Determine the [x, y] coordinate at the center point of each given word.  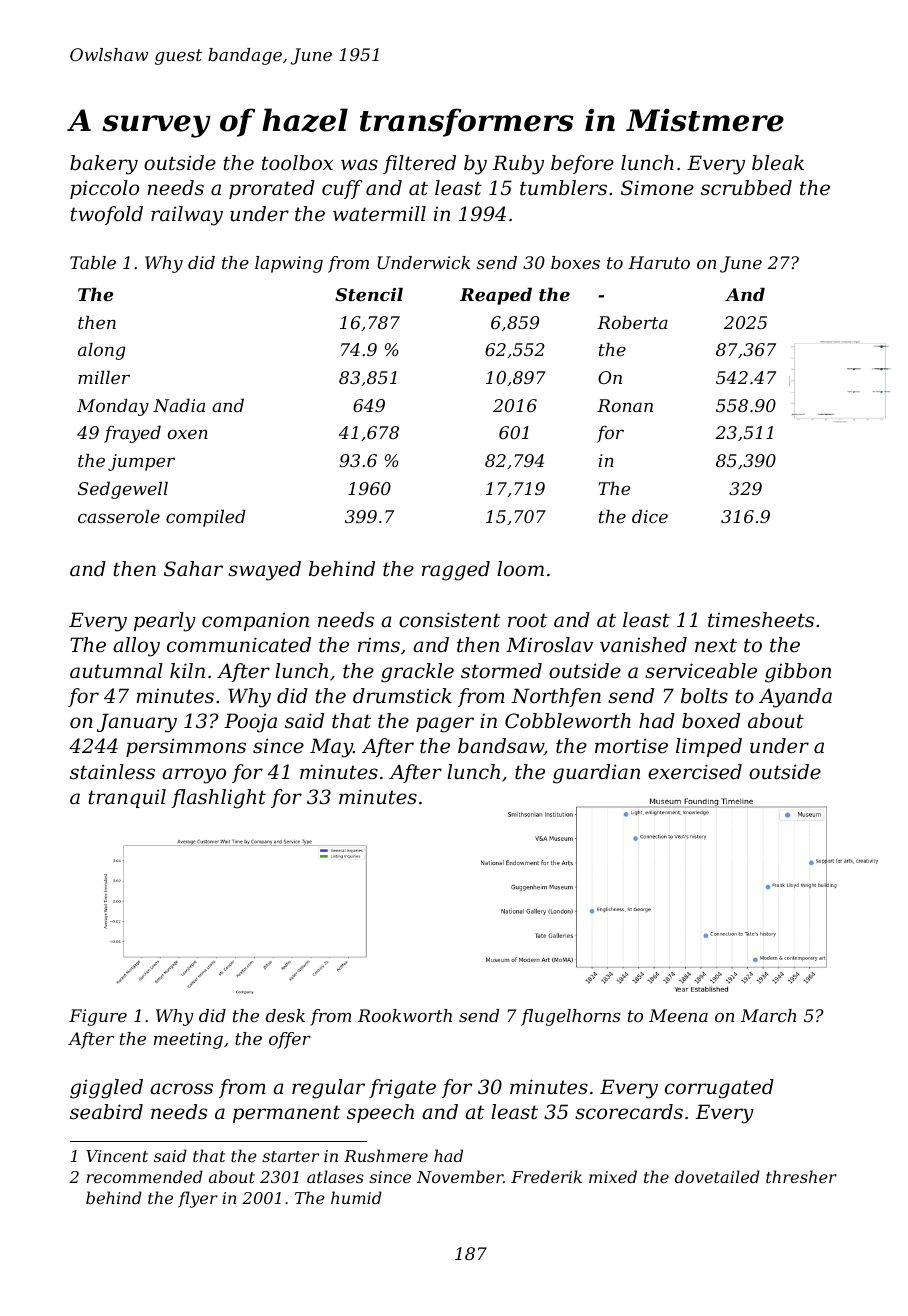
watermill [379, 214]
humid [356, 1197]
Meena [678, 1015]
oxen [188, 434]
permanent [286, 1114]
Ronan [625, 405]
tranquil [127, 798]
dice [650, 516]
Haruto [659, 262]
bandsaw [501, 747]
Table [93, 262]
